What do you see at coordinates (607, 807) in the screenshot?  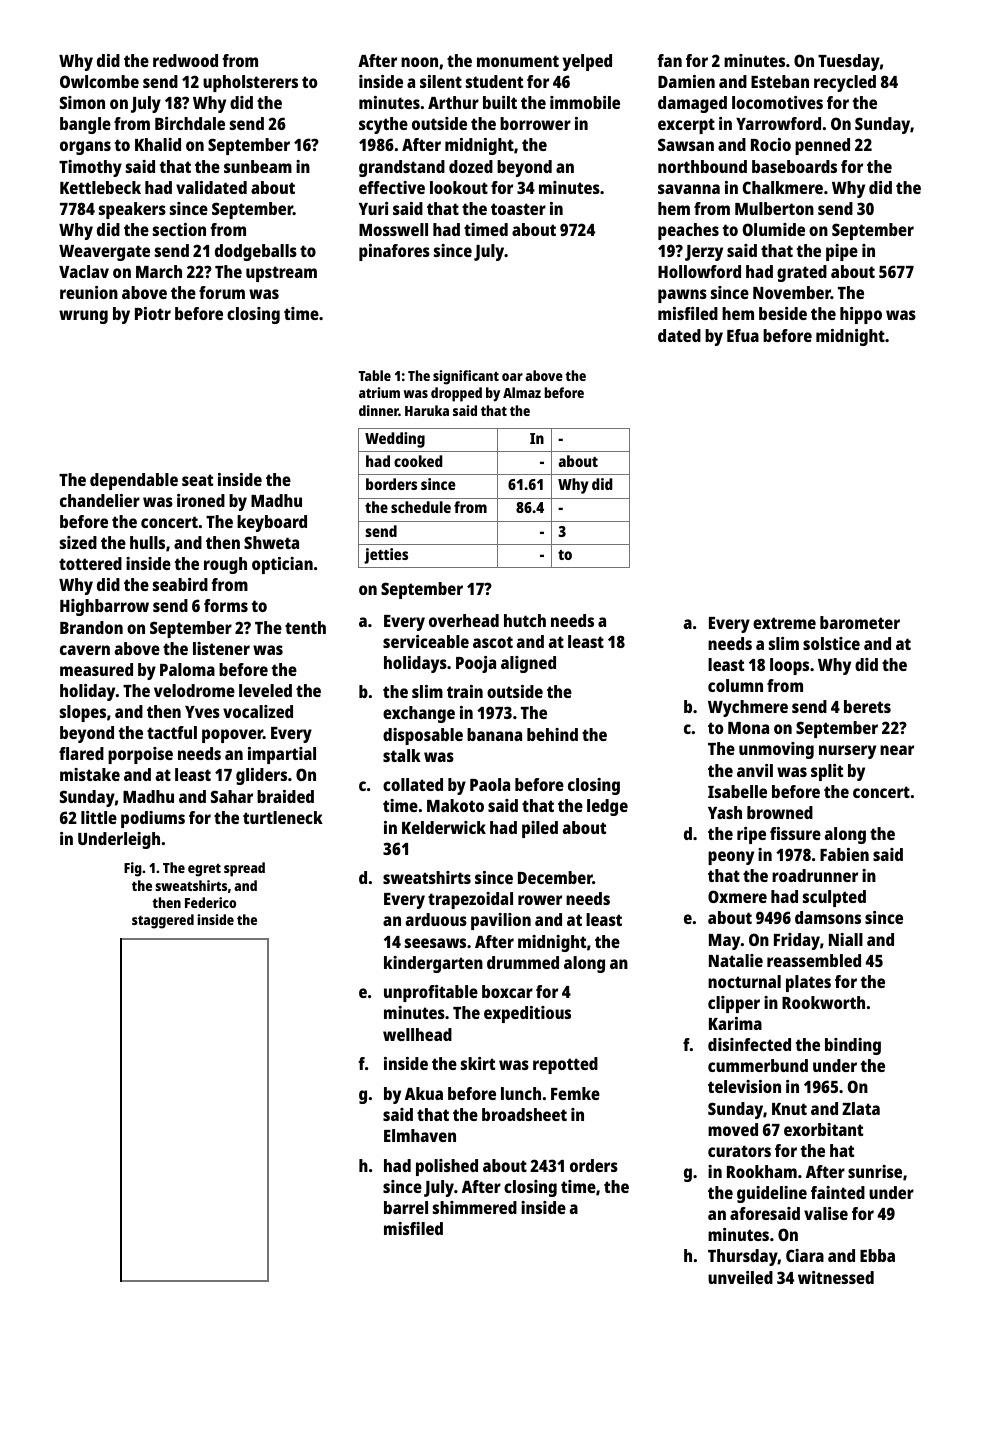 I see `ledge` at bounding box center [607, 807].
